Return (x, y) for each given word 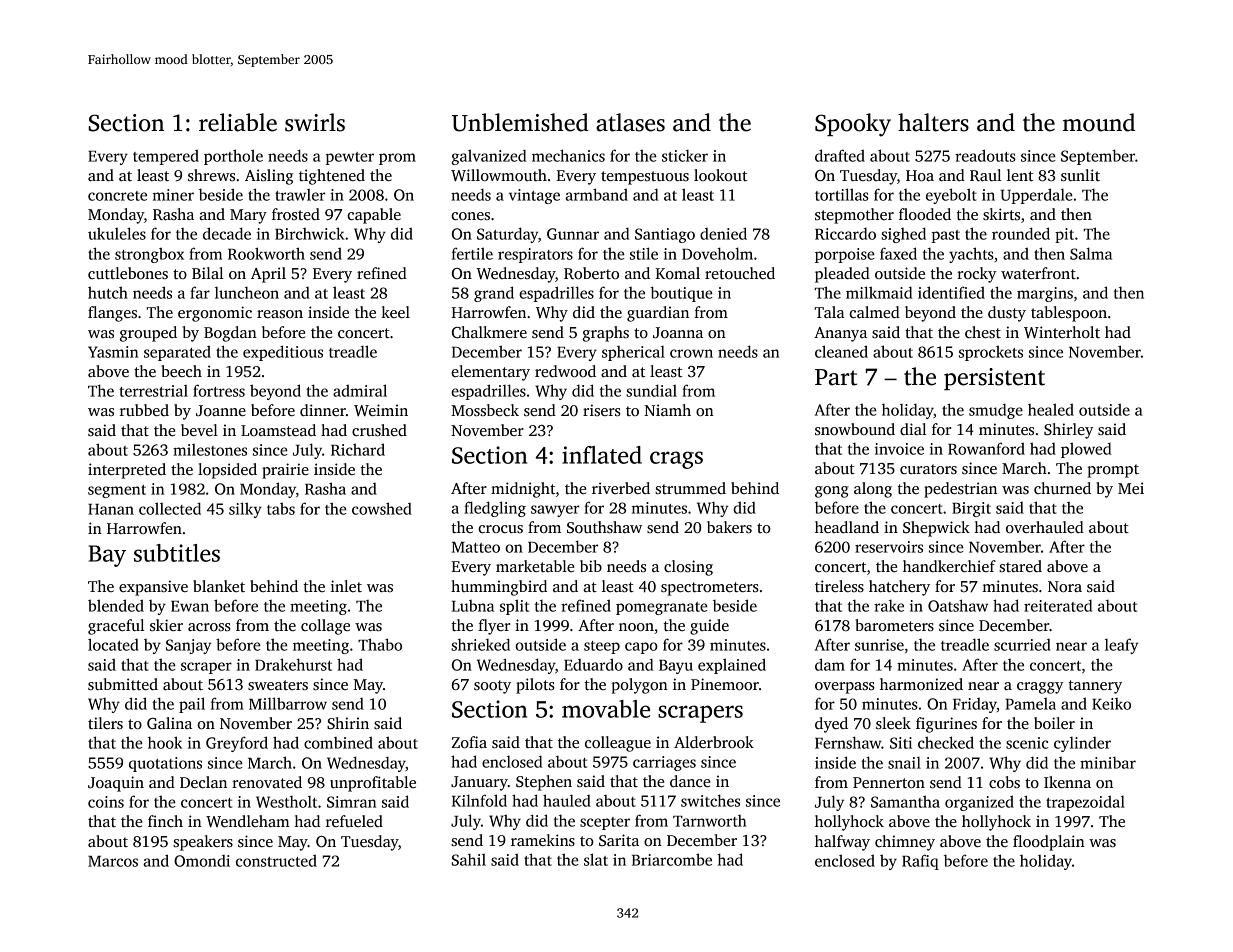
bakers (729, 527)
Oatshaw (958, 605)
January (479, 783)
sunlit (1080, 175)
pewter (350, 158)
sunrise (879, 645)
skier (166, 625)
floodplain (1049, 843)
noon (636, 627)
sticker (685, 155)
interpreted (127, 471)
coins (106, 802)
